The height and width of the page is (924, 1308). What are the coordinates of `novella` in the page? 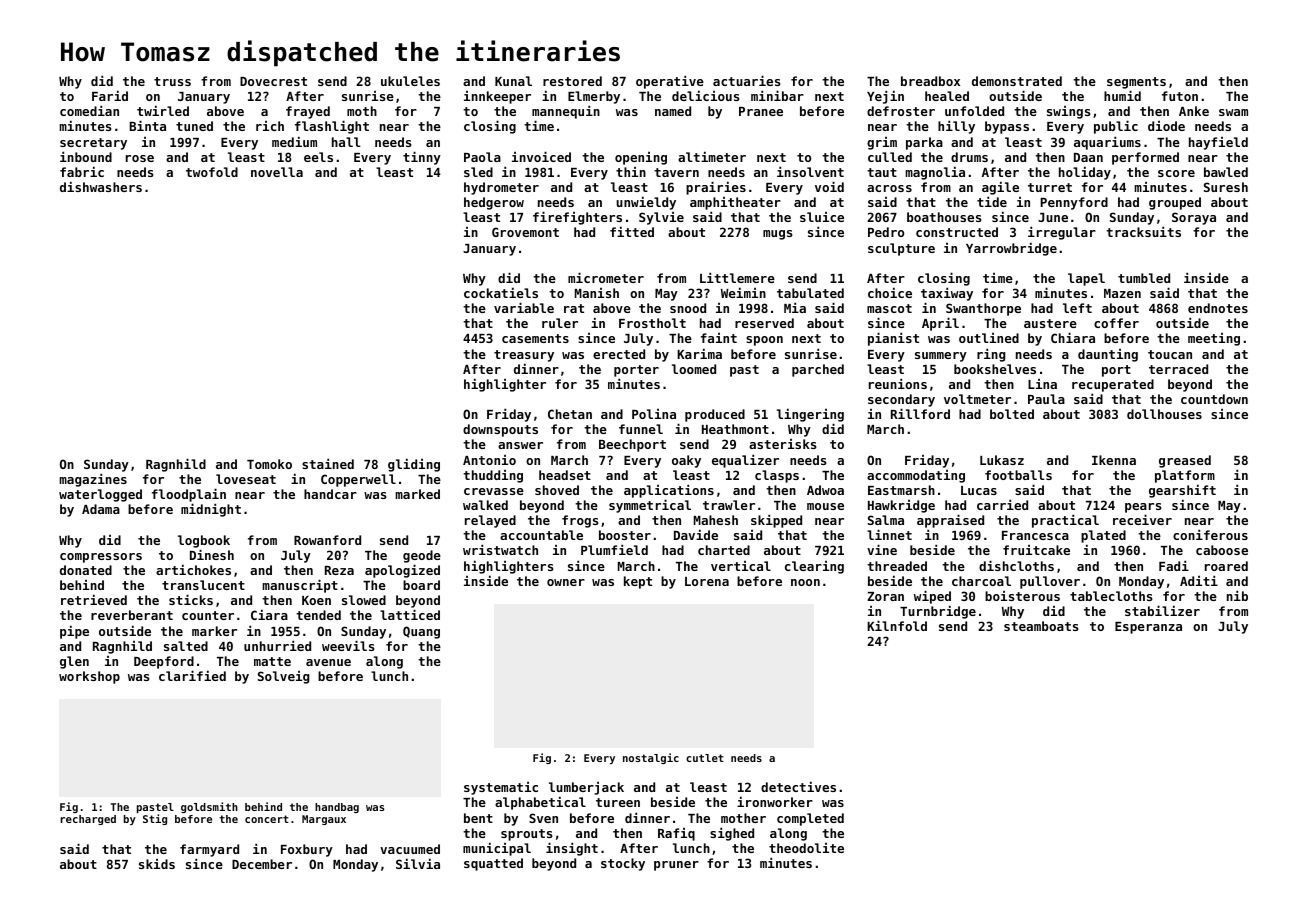 It's located at (277, 172).
